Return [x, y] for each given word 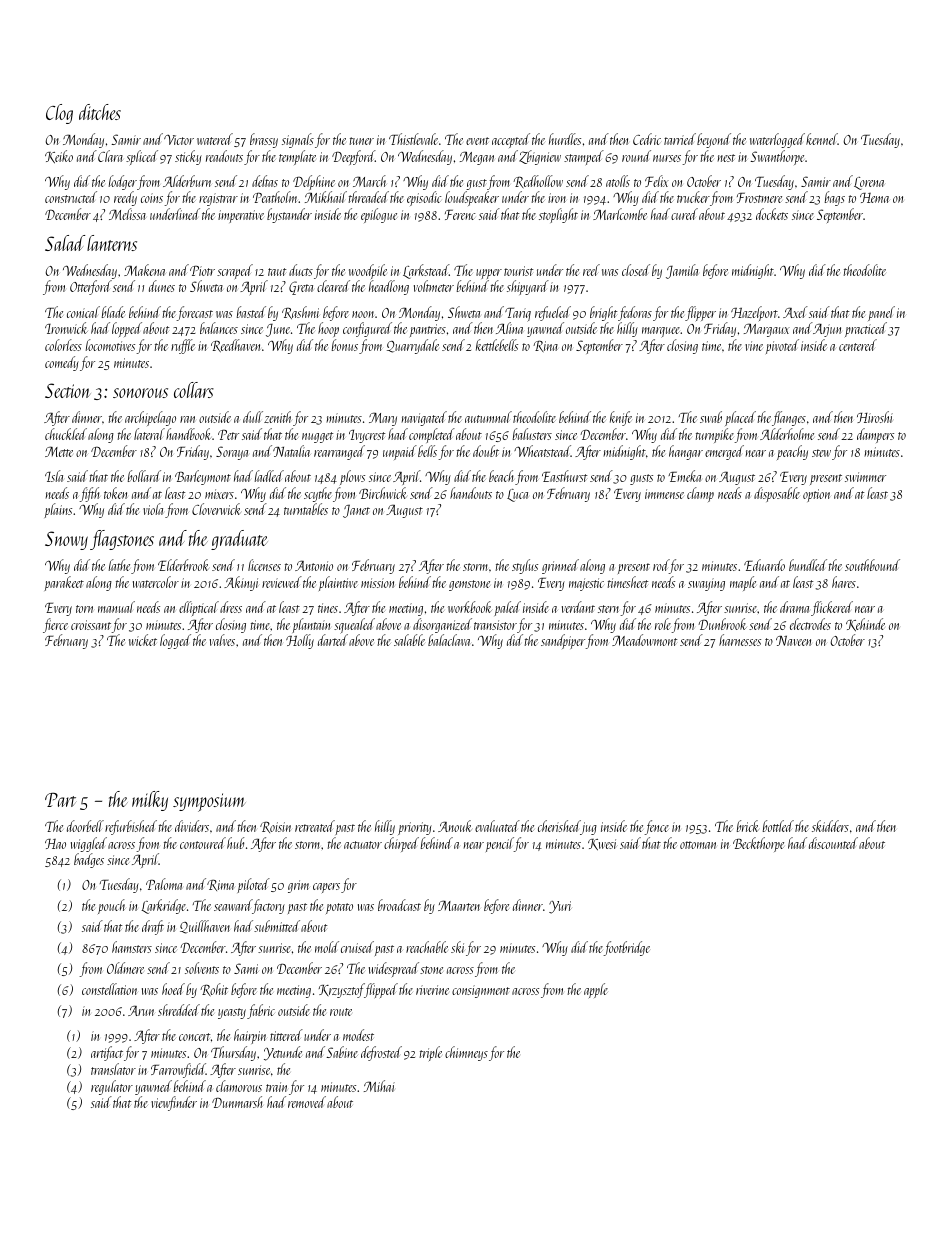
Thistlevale [413, 139]
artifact [107, 1053]
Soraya [232, 453]
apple [596, 990]
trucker [693, 197]
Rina [545, 346]
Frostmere [759, 198]
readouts [224, 156]
